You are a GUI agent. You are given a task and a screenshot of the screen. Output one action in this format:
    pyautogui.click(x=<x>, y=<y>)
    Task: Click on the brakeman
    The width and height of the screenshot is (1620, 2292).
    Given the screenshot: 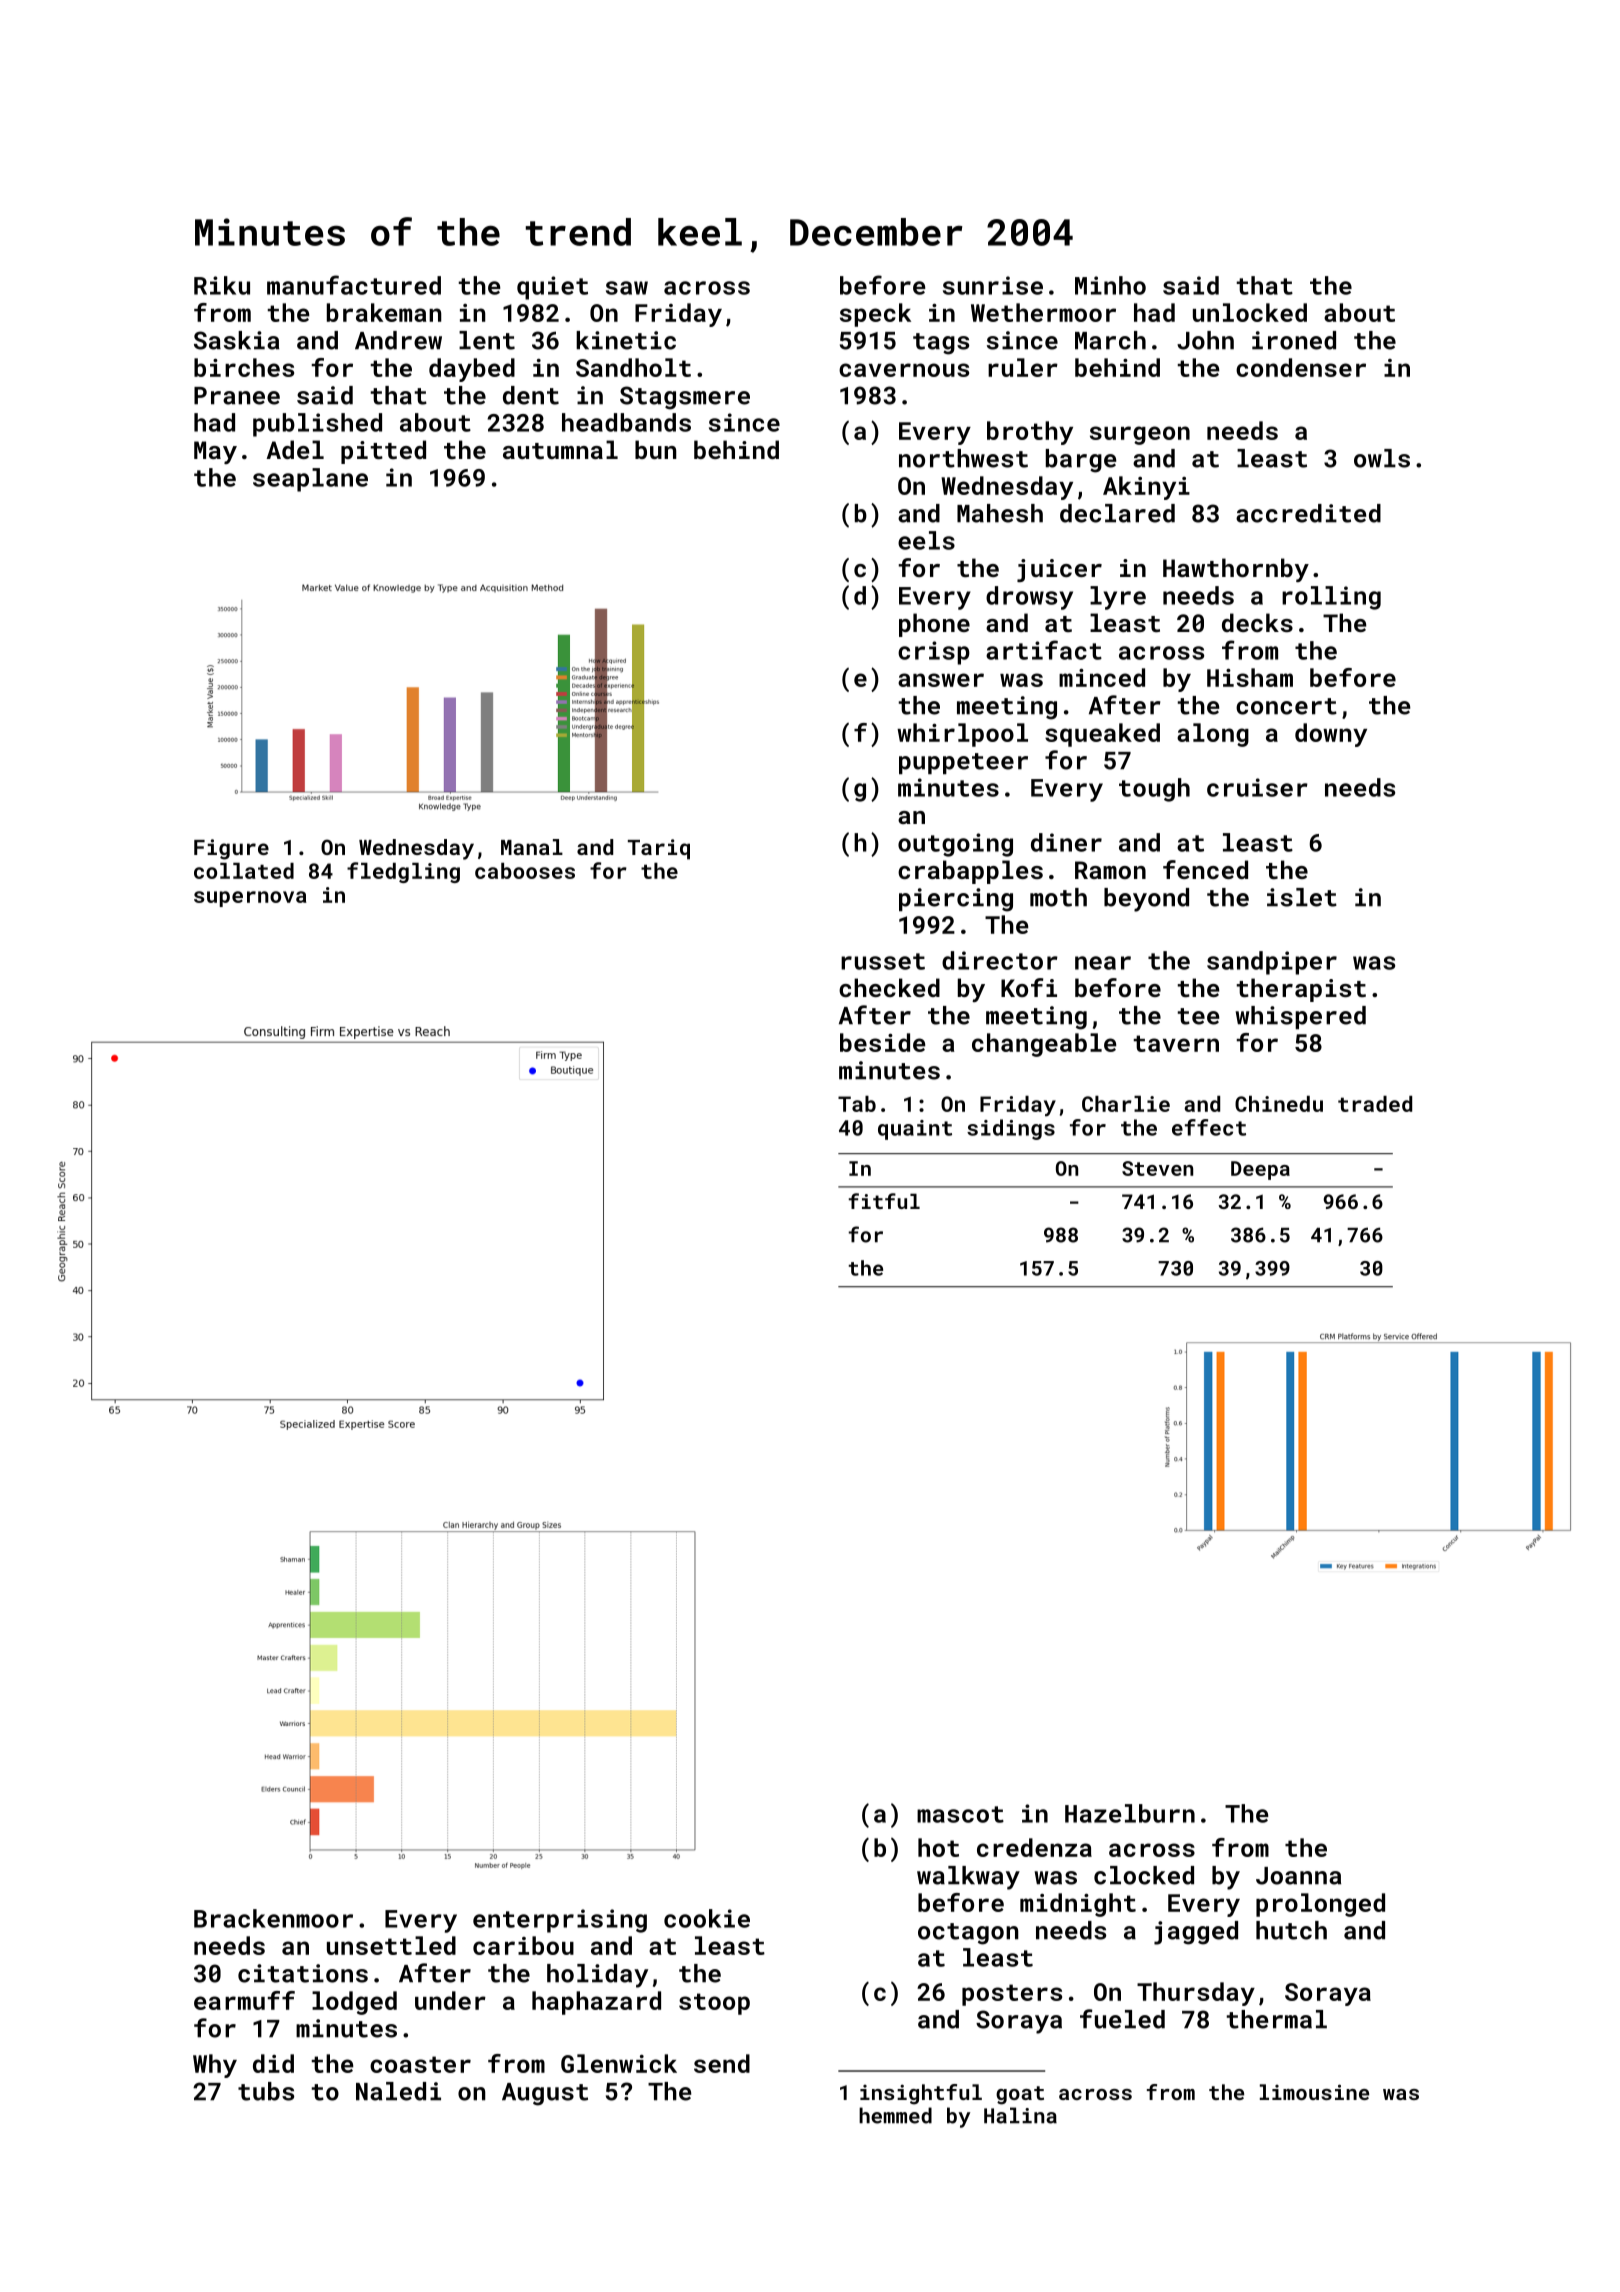 What is the action you would take?
    pyautogui.click(x=384, y=312)
